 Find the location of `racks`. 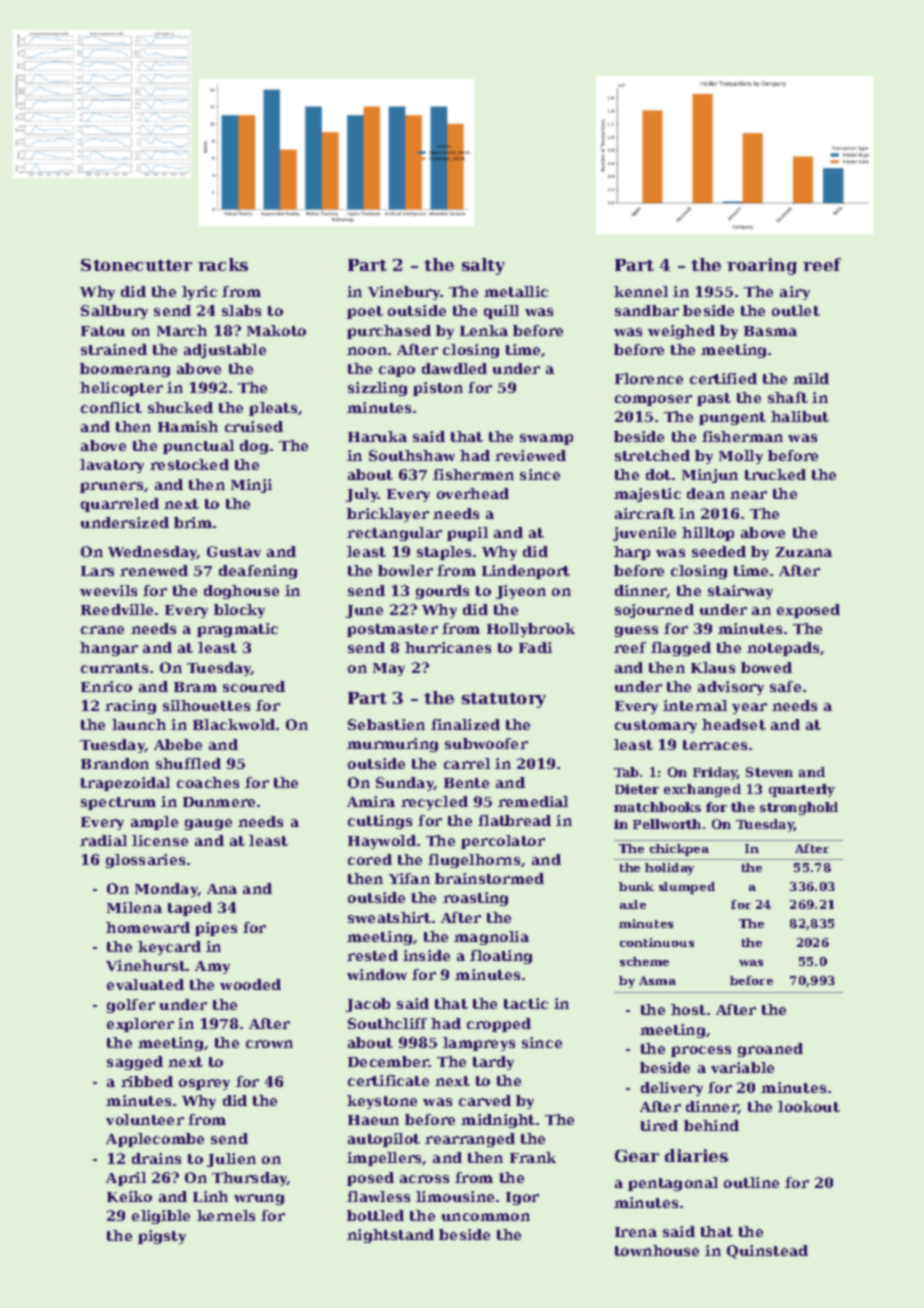

racks is located at coordinates (223, 264).
